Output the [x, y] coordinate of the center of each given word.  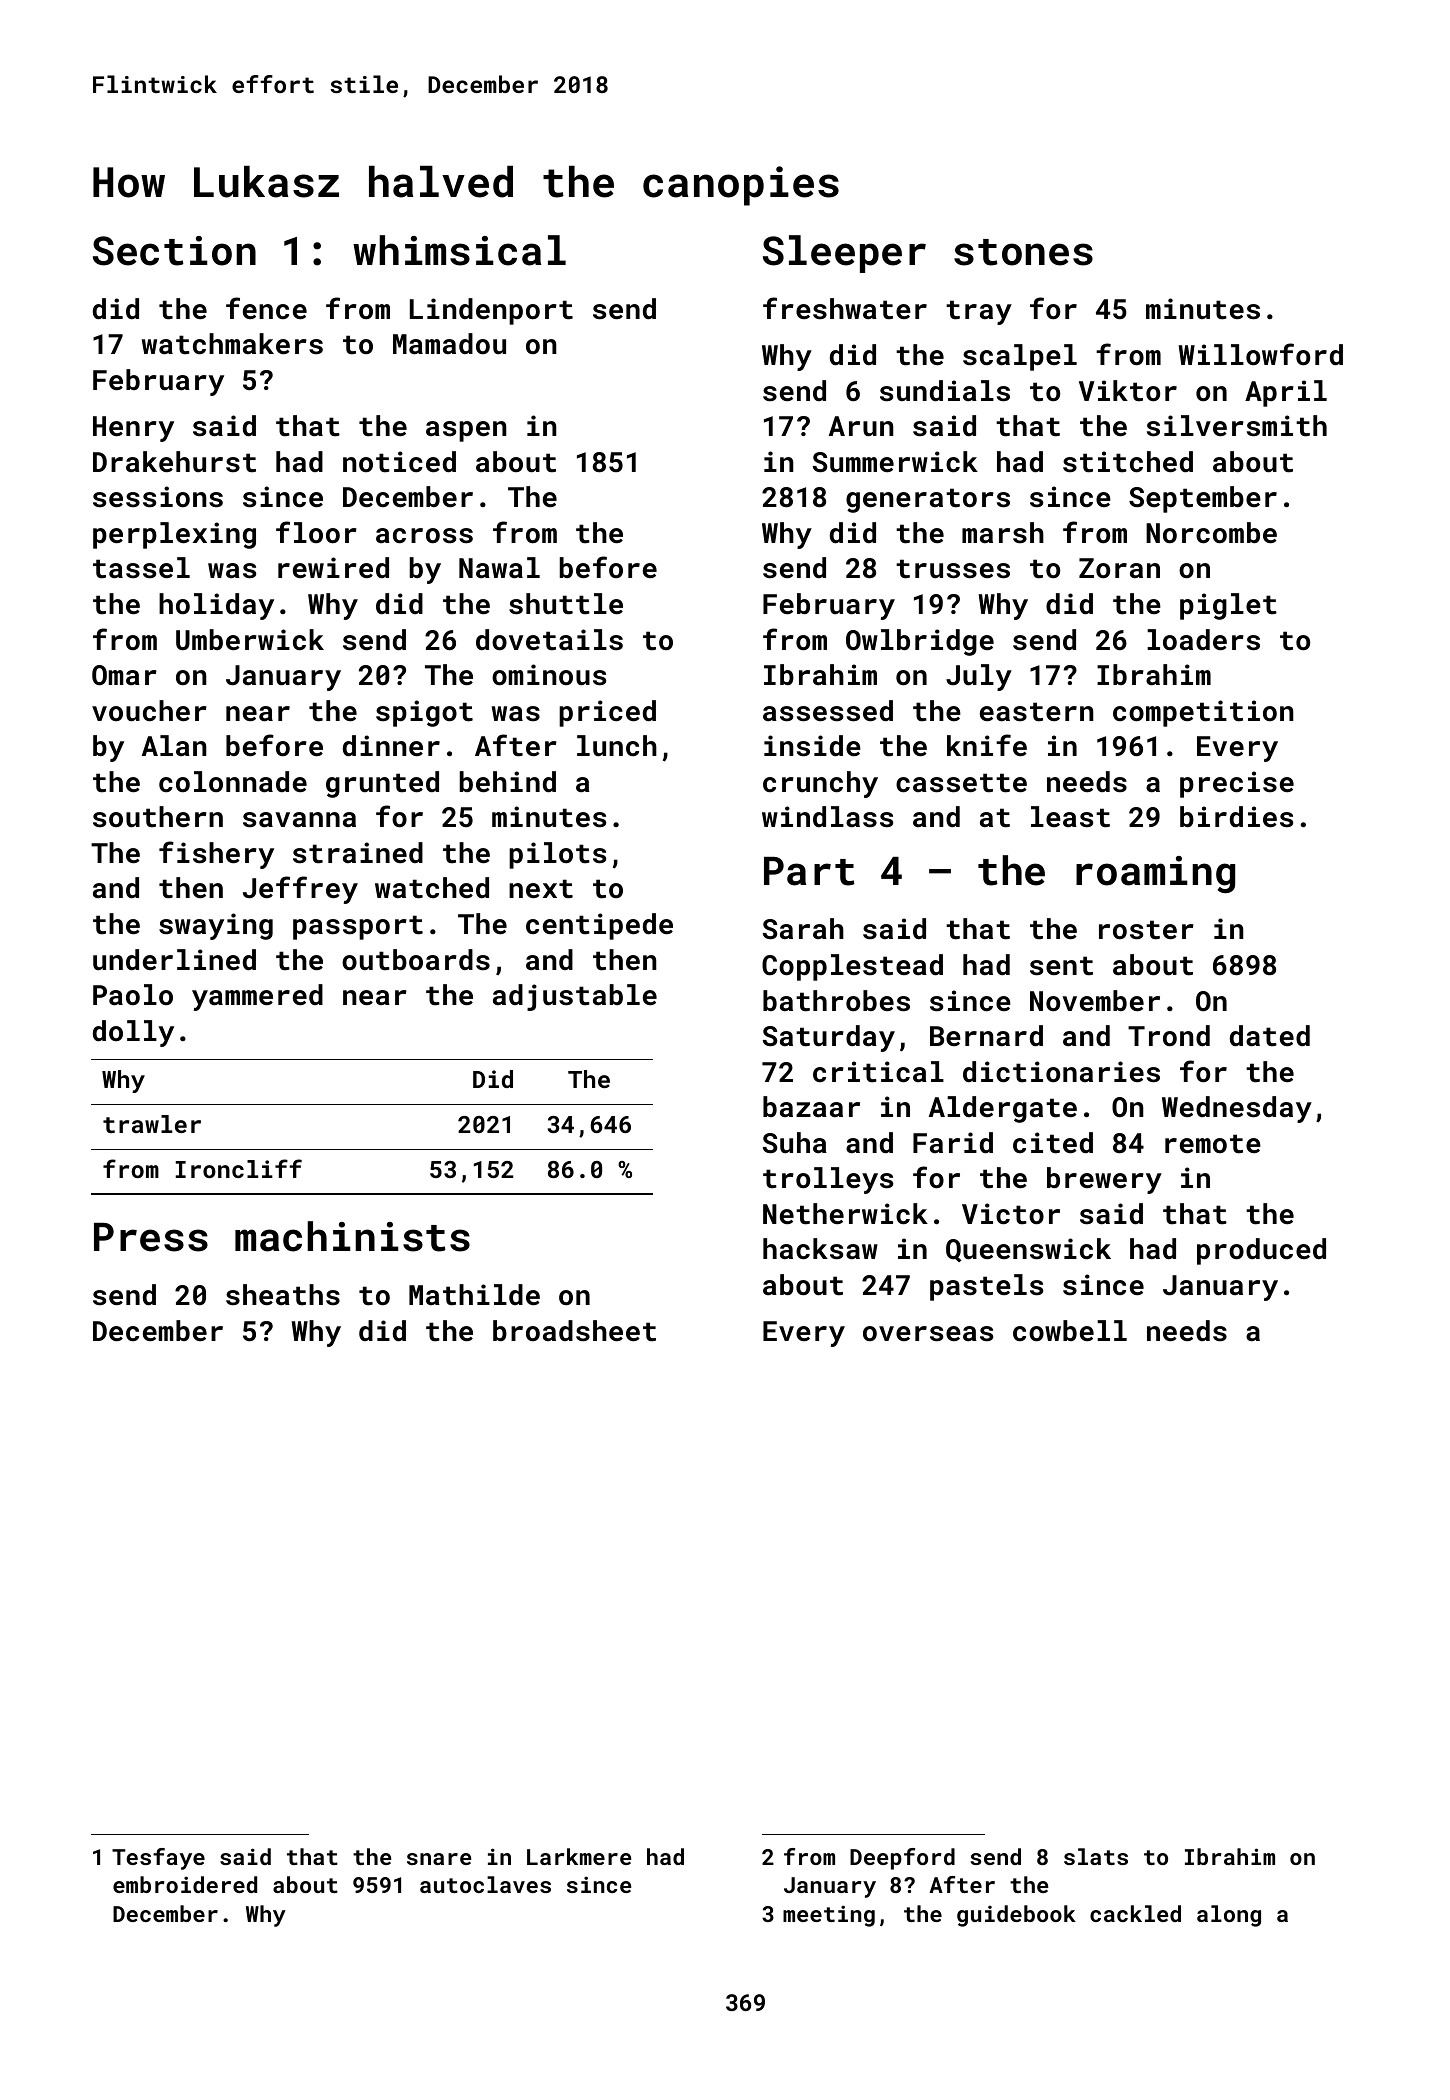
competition [1203, 713]
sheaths [283, 1295]
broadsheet [574, 1331]
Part [809, 871]
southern [158, 817]
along [1229, 1916]
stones [1023, 252]
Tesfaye [158, 1859]
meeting [829, 1916]
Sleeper [844, 254]
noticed [399, 462]
